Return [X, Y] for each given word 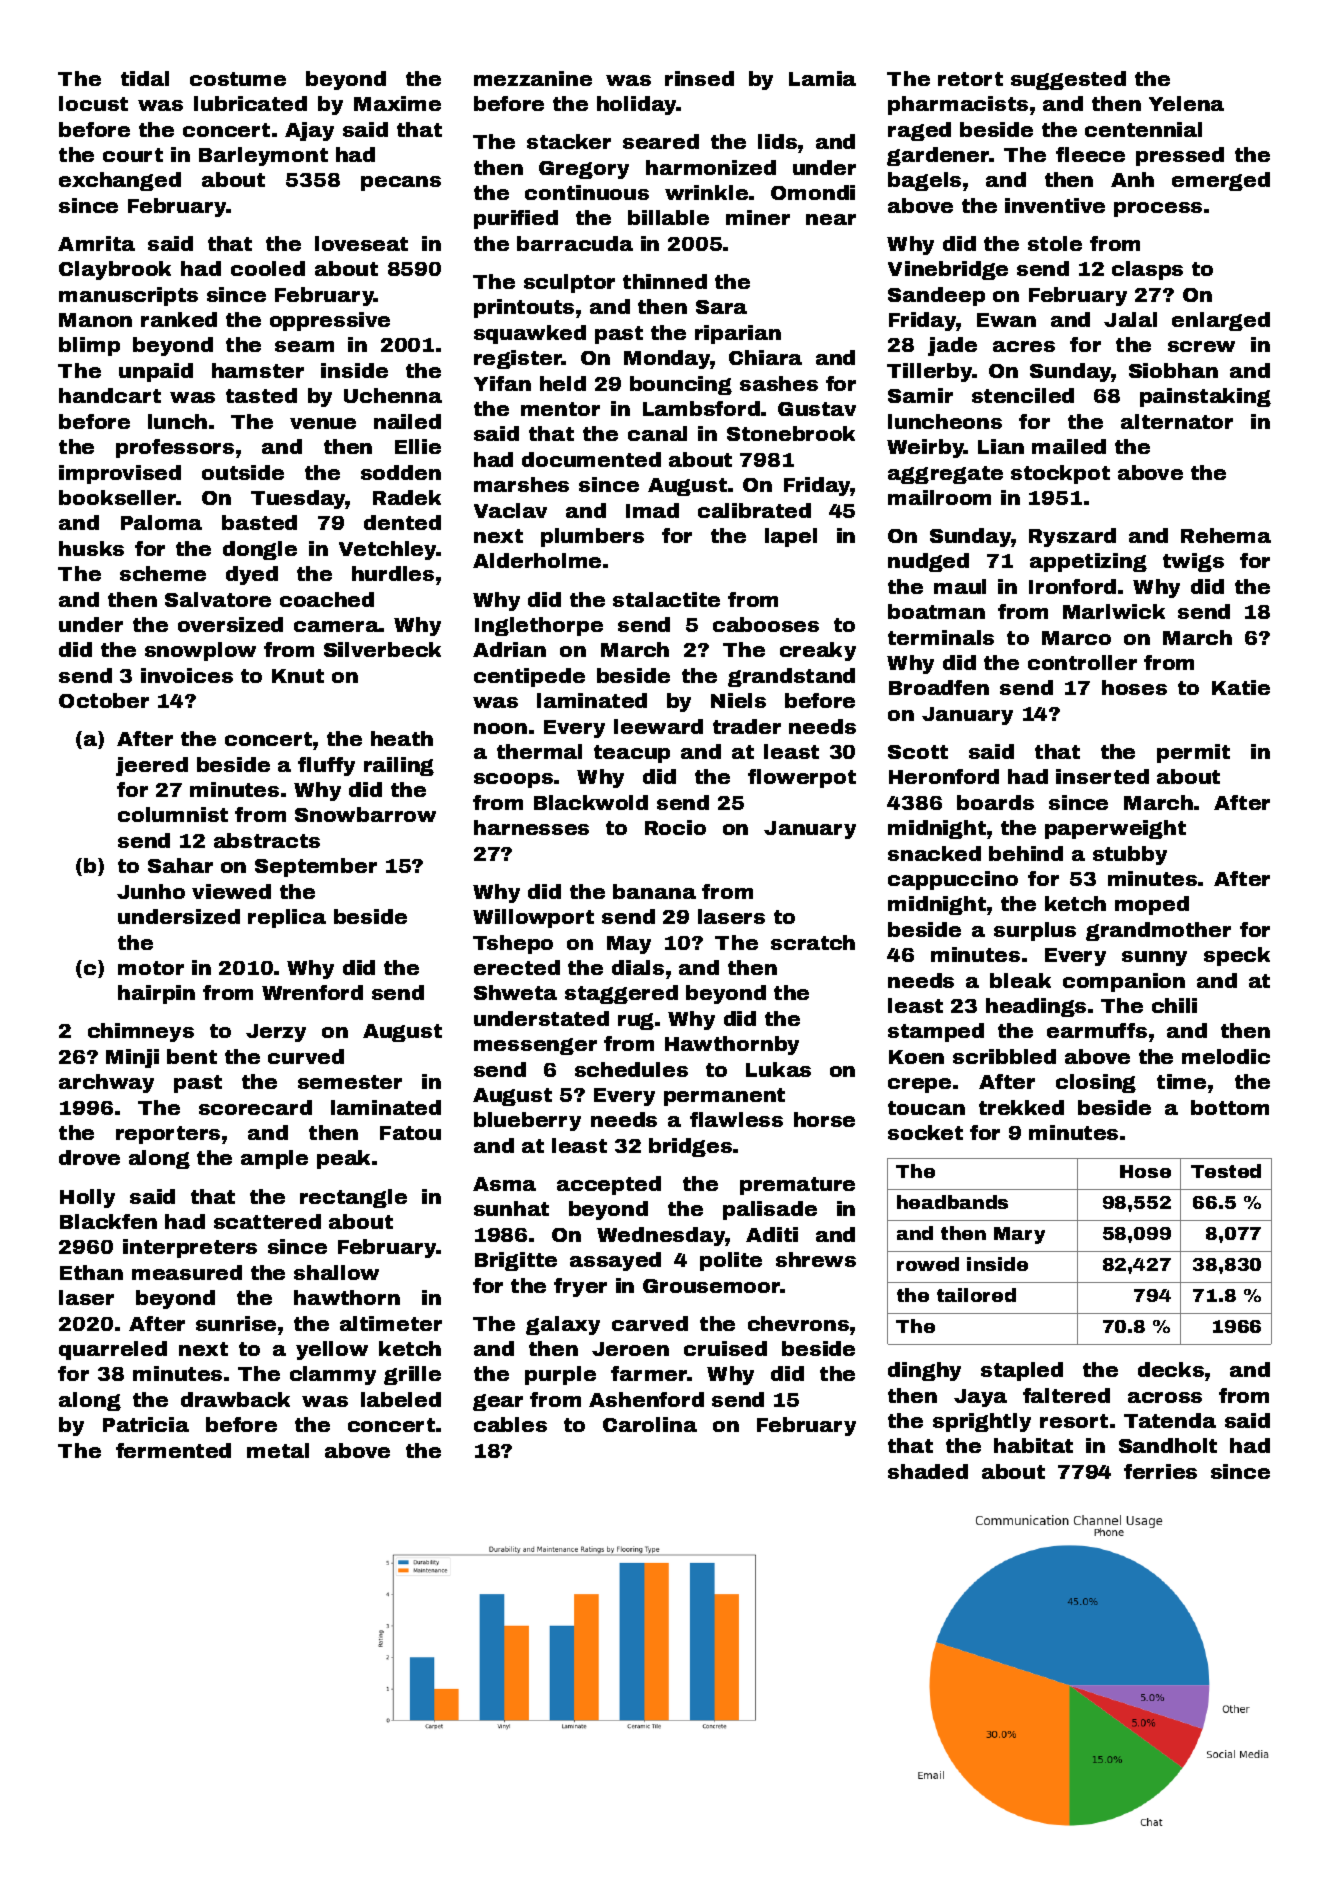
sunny [1154, 958]
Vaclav [510, 510]
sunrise [236, 1323]
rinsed [699, 78]
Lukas [778, 1069]
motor [151, 968]
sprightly [982, 1422]
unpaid [156, 372]
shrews [816, 1259]
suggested [1068, 80]
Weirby [925, 448]
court [133, 155]
